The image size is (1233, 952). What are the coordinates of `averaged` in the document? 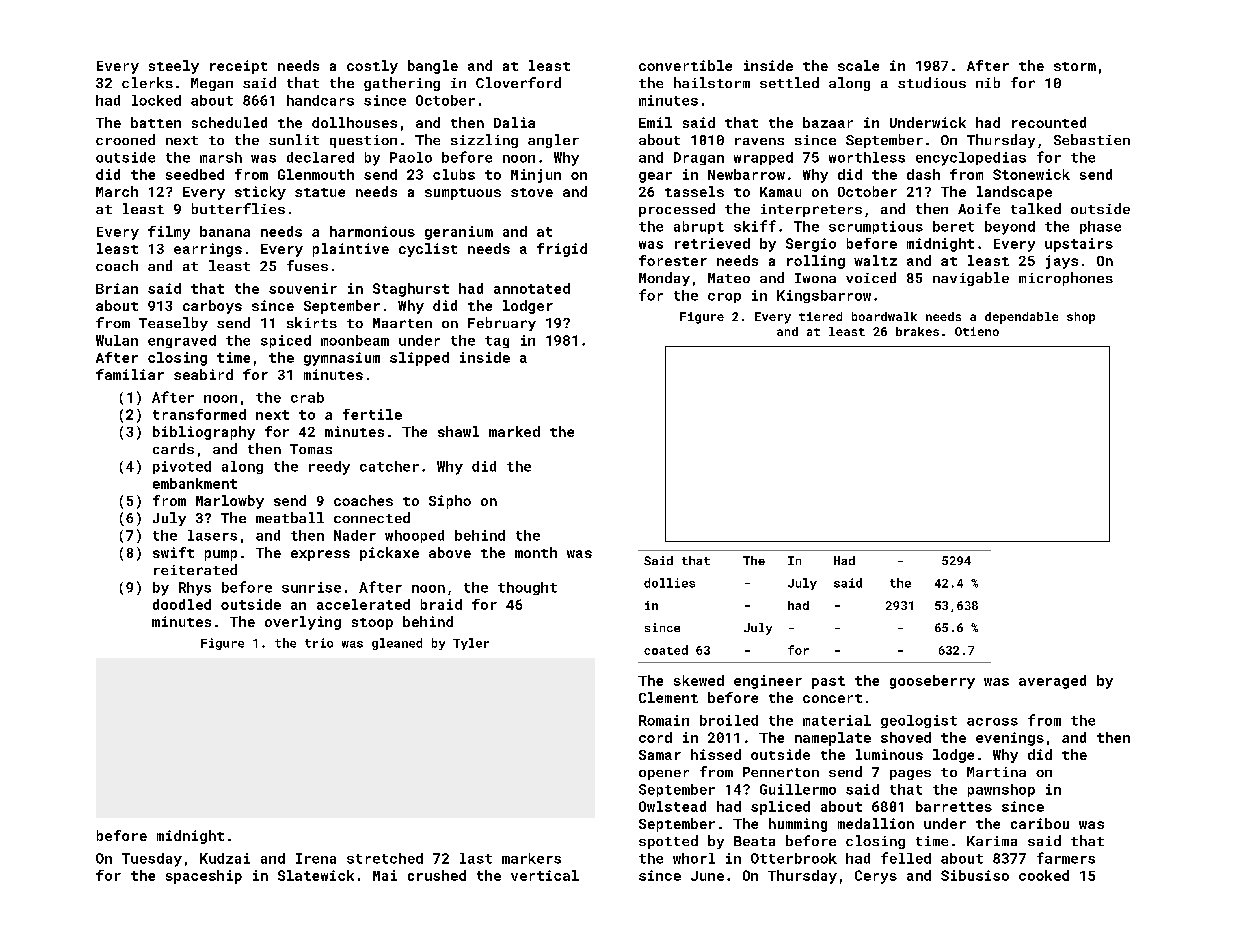 It's located at (1052, 682).
